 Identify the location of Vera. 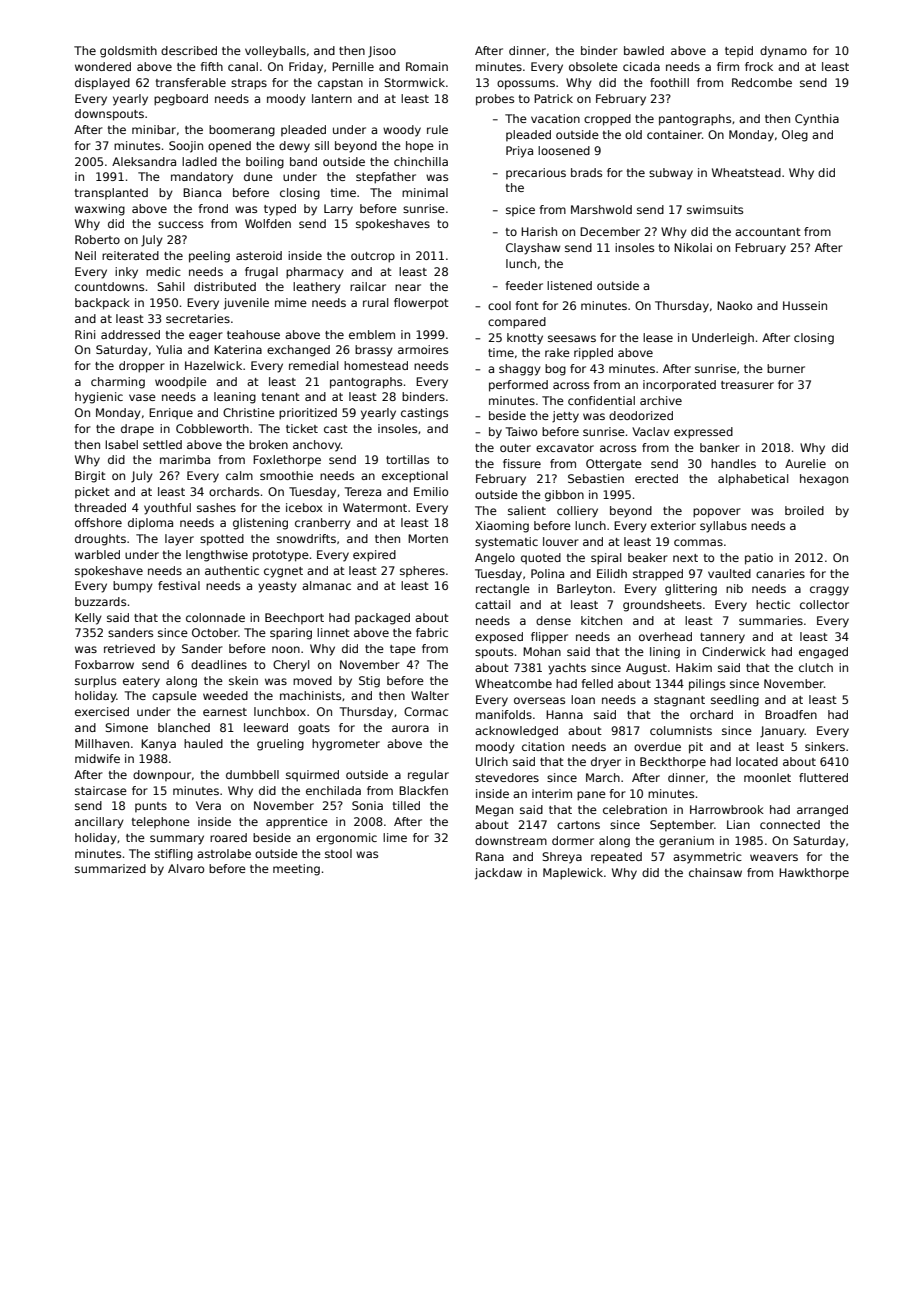
(208, 805).
